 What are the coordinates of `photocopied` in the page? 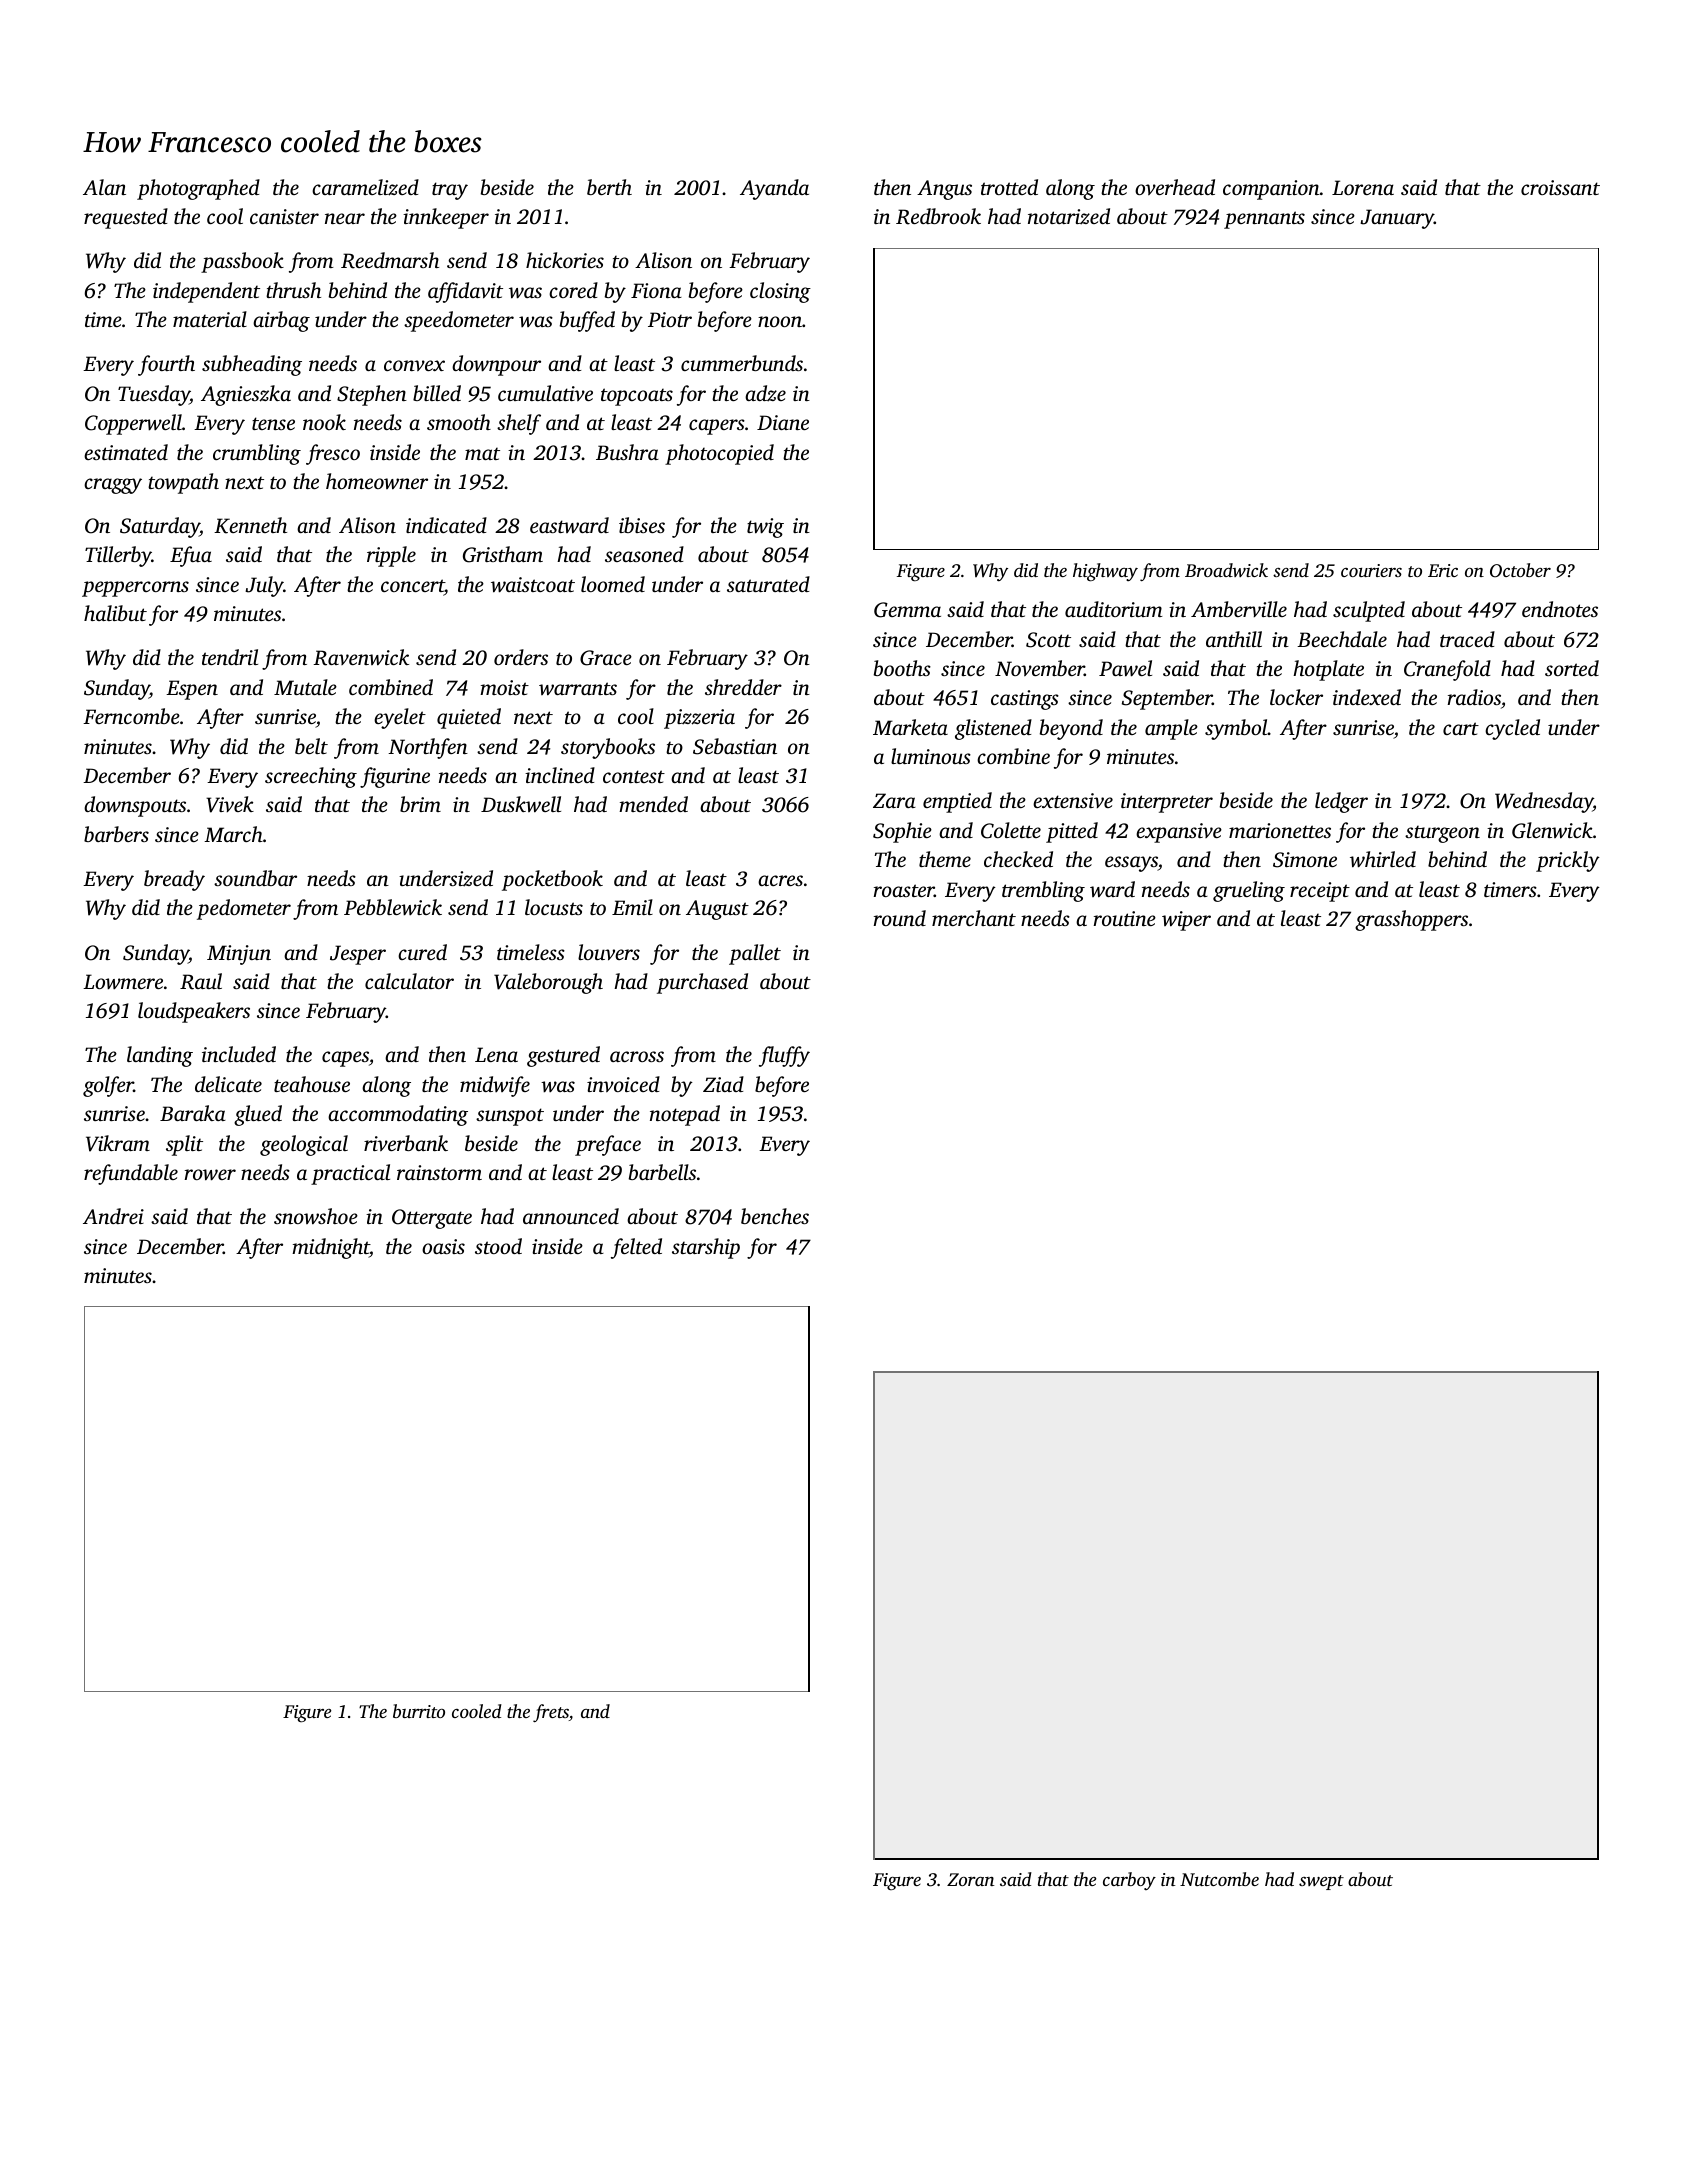 It's located at (719, 454).
